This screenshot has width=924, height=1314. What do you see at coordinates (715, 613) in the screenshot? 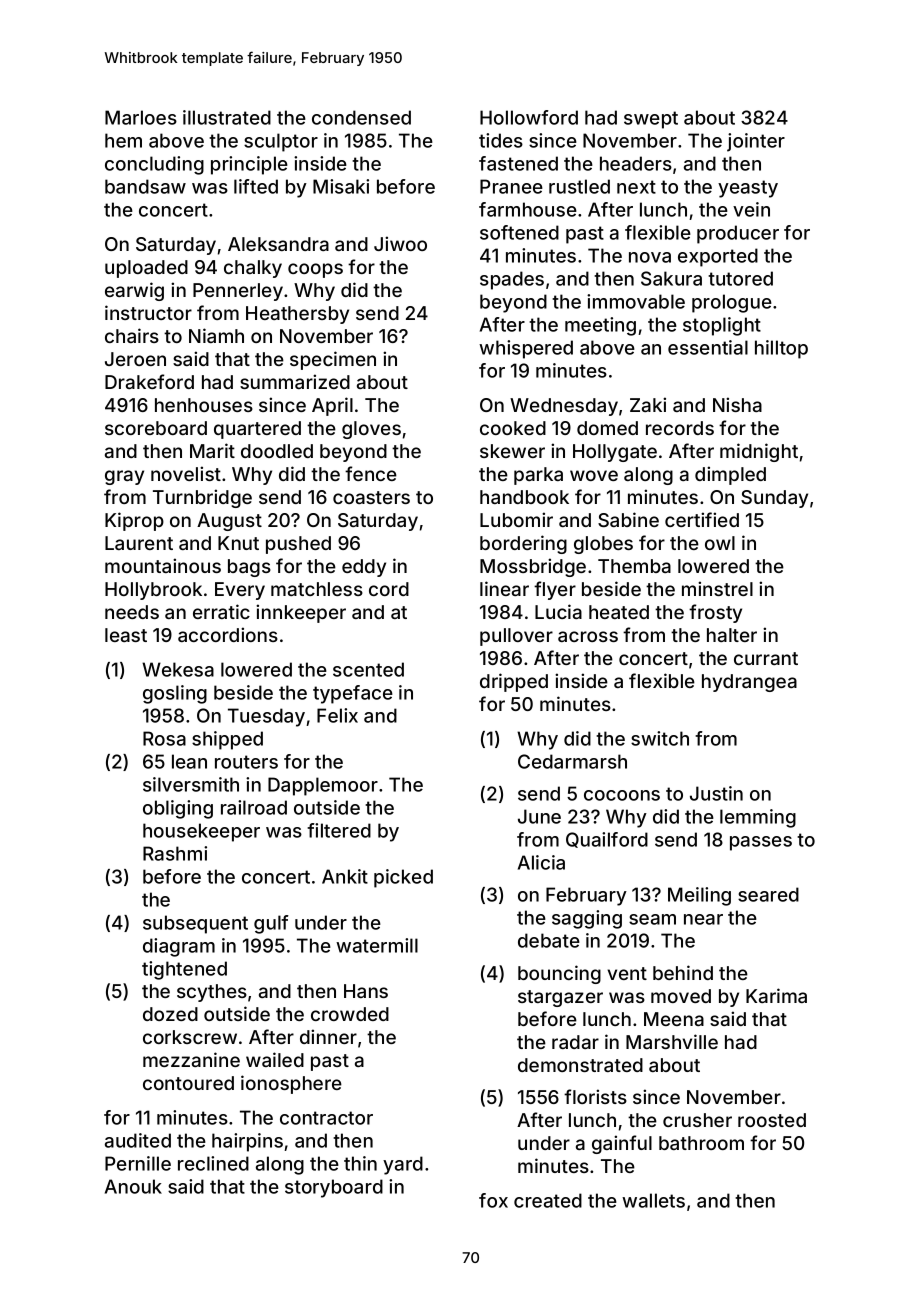
I see `frosty` at bounding box center [715, 613].
